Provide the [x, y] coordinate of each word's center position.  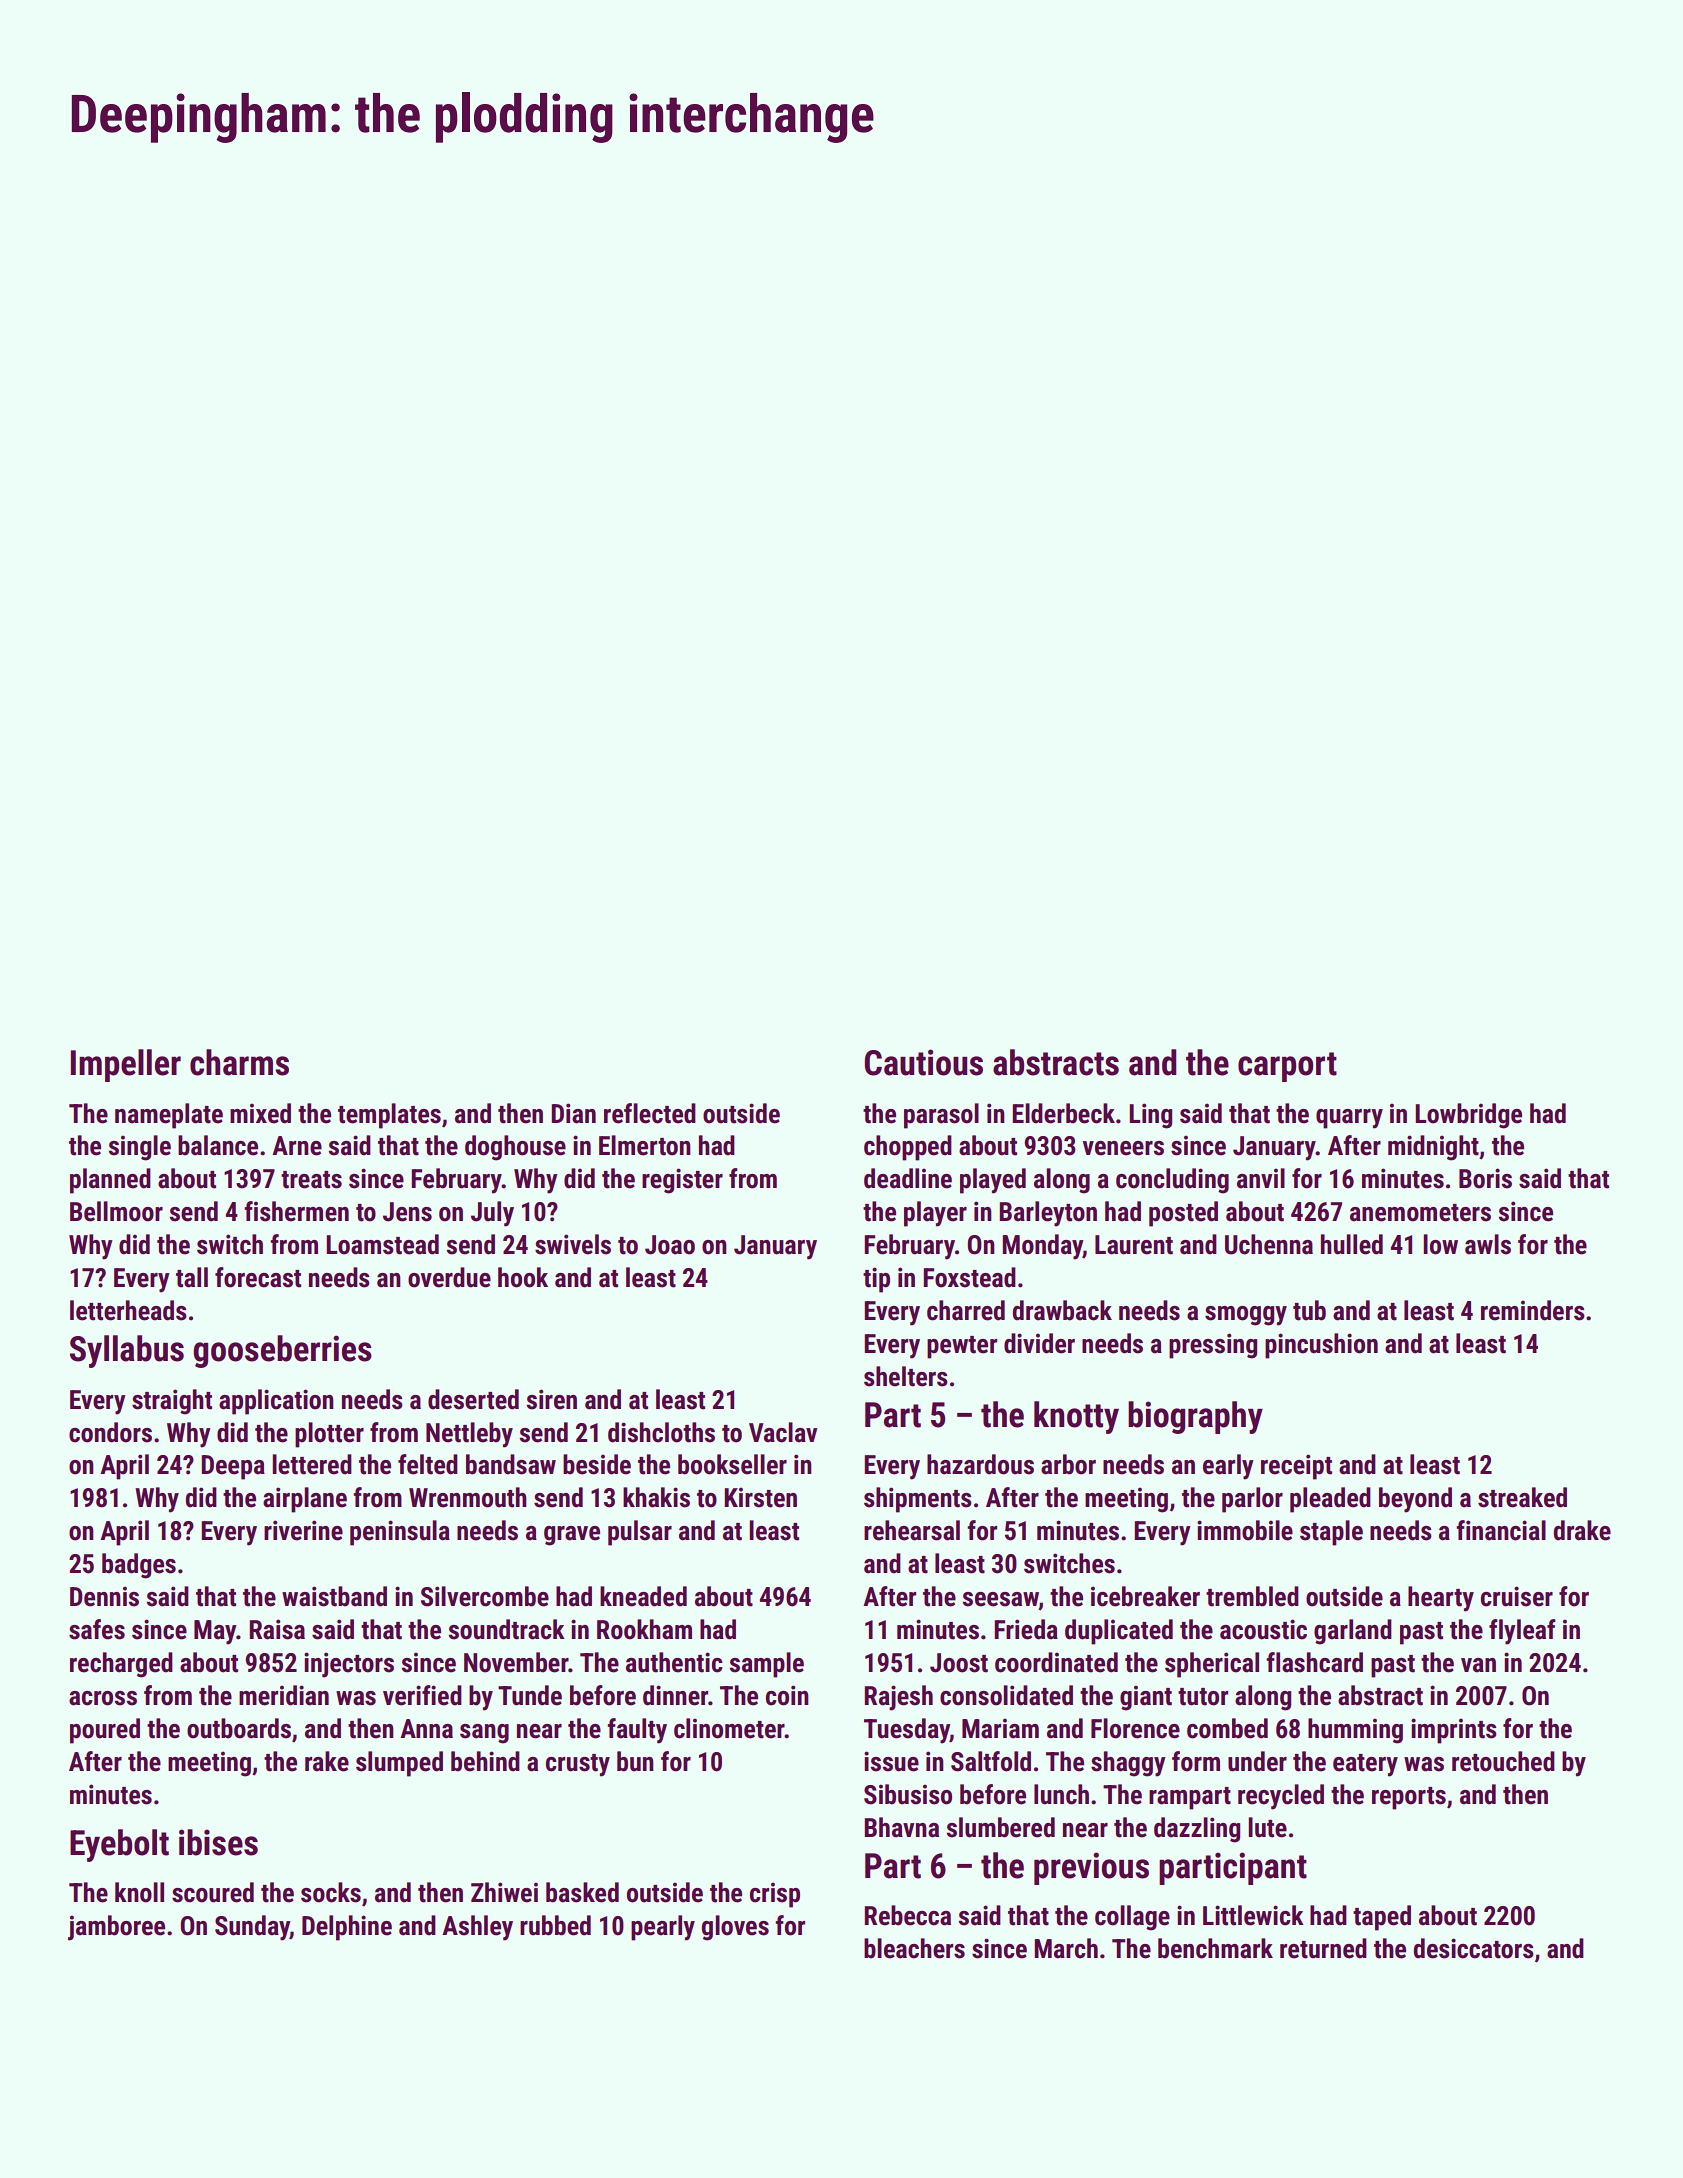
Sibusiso [908, 1794]
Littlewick [1253, 1915]
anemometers [1420, 1213]
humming [1355, 1731]
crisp [775, 1895]
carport [1287, 1067]
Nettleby [469, 1435]
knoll [139, 1892]
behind [485, 1761]
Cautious [924, 1062]
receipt [1296, 1467]
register [682, 1181]
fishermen [296, 1211]
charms [239, 1062]
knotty [1076, 1417]
